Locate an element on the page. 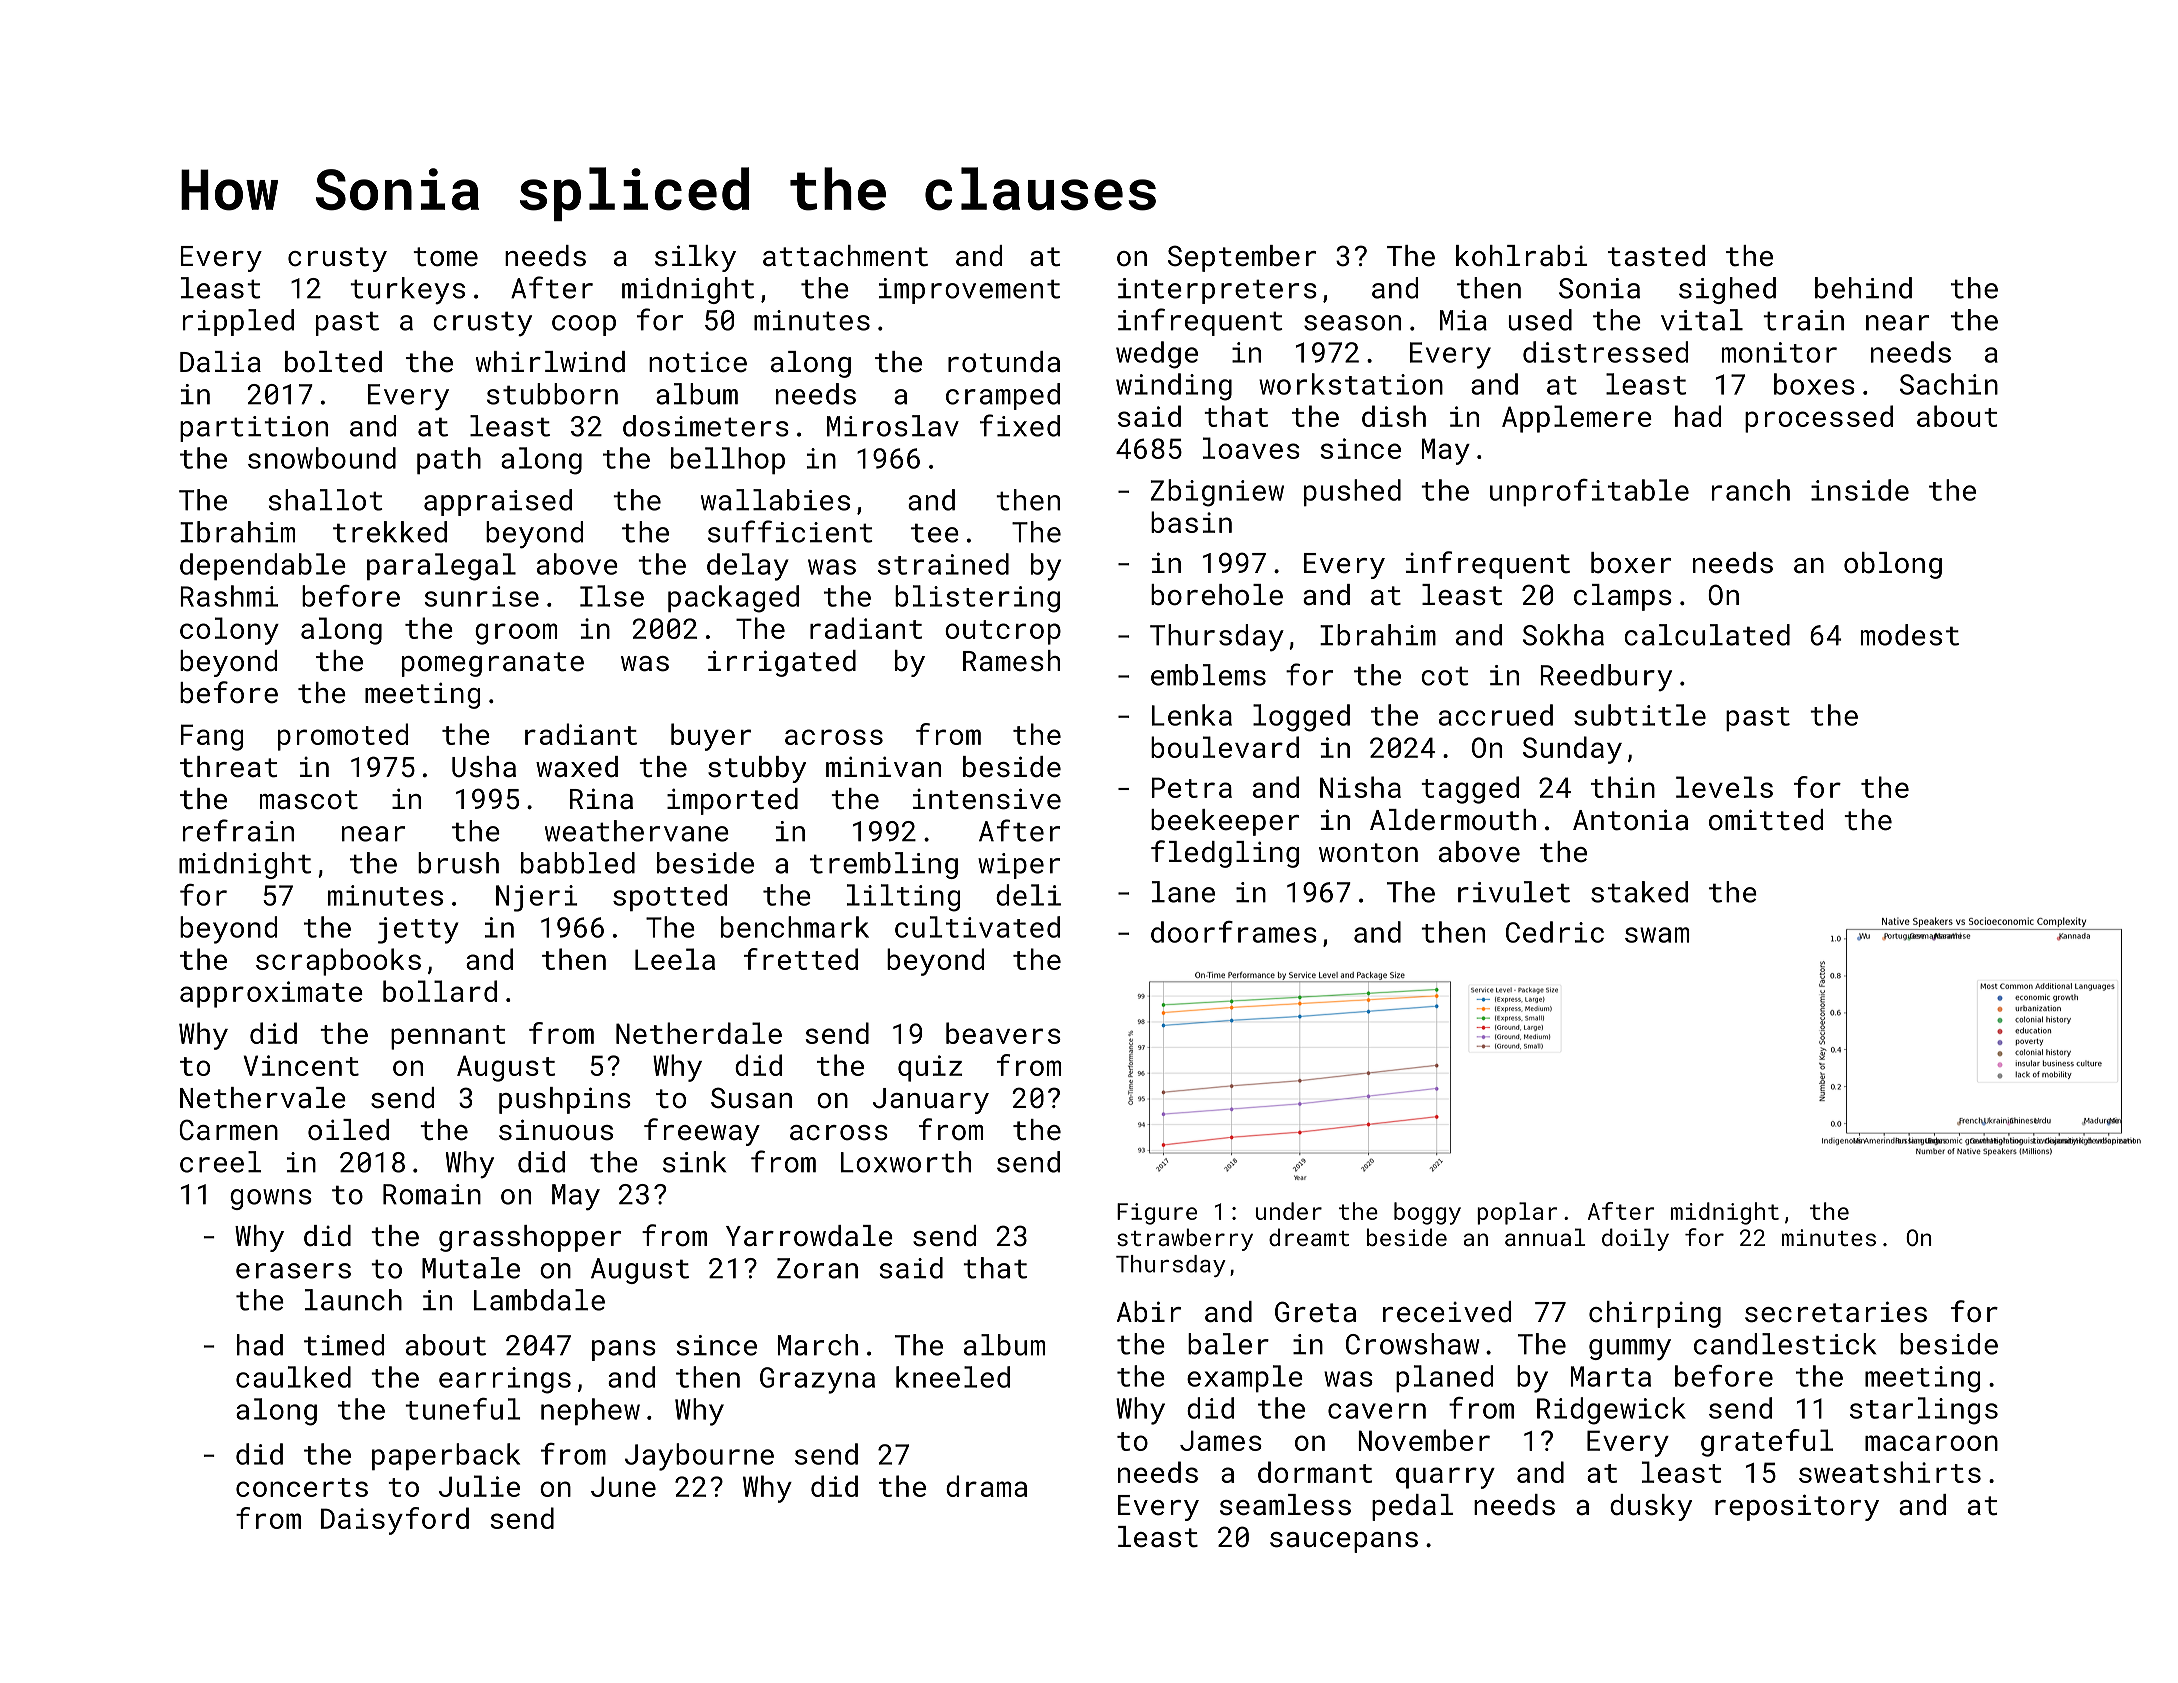 The width and height of the image is (2178, 1683). interpreters is located at coordinates (1217, 291).
